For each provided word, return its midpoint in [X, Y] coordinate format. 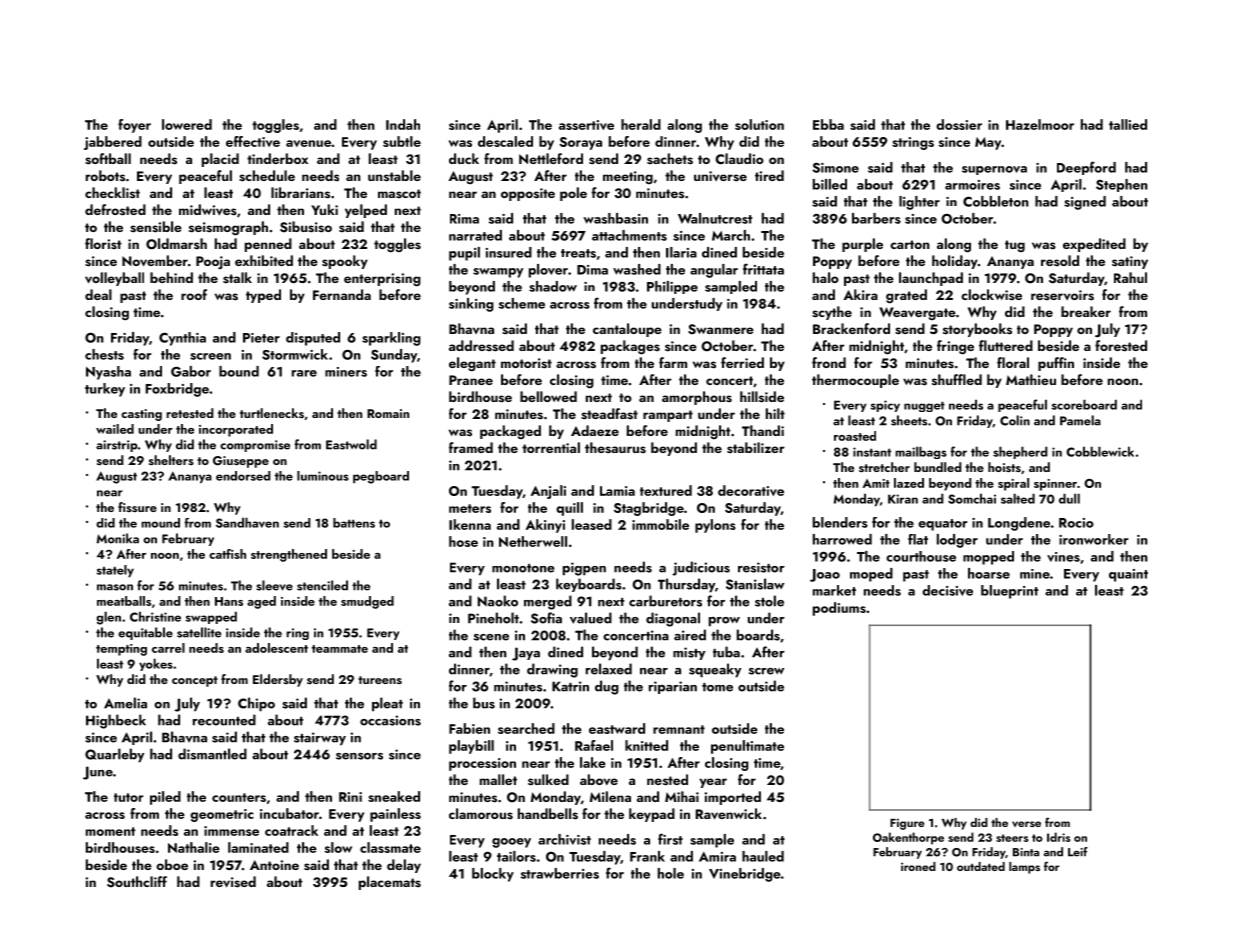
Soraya [580, 143]
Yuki [324, 209]
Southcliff [137, 882]
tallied [1128, 124]
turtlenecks [272, 413]
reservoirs [1062, 295]
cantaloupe [627, 330]
